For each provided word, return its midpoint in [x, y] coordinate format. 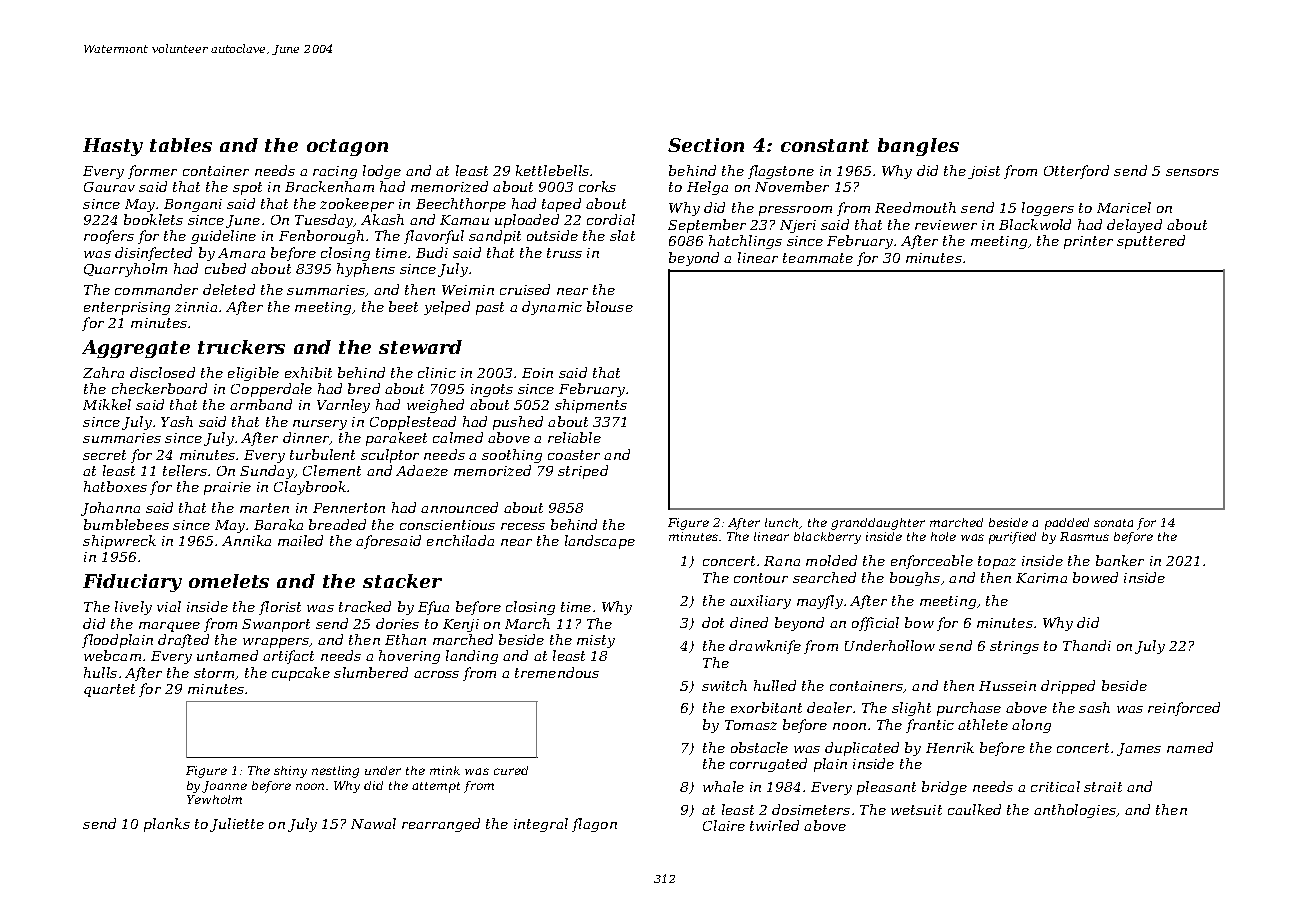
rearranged [441, 825]
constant [825, 145]
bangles [918, 147]
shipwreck [119, 542]
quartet [109, 690]
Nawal [373, 823]
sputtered [1151, 242]
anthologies [1075, 811]
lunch [781, 522]
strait [1103, 787]
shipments [591, 406]
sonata [1113, 523]
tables [181, 145]
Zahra [103, 372]
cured [511, 770]
